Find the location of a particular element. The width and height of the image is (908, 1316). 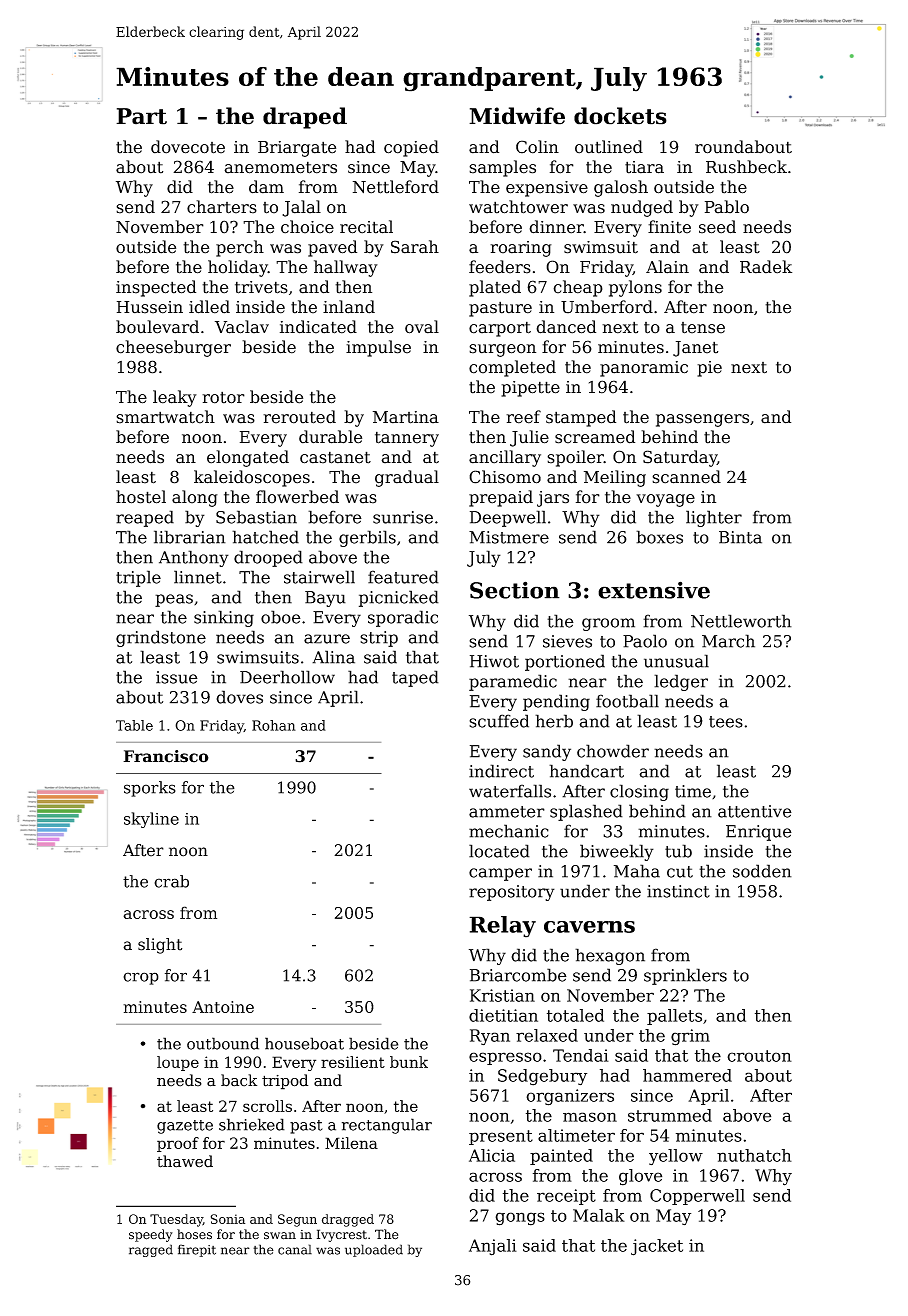

grindstone is located at coordinates (161, 638).
